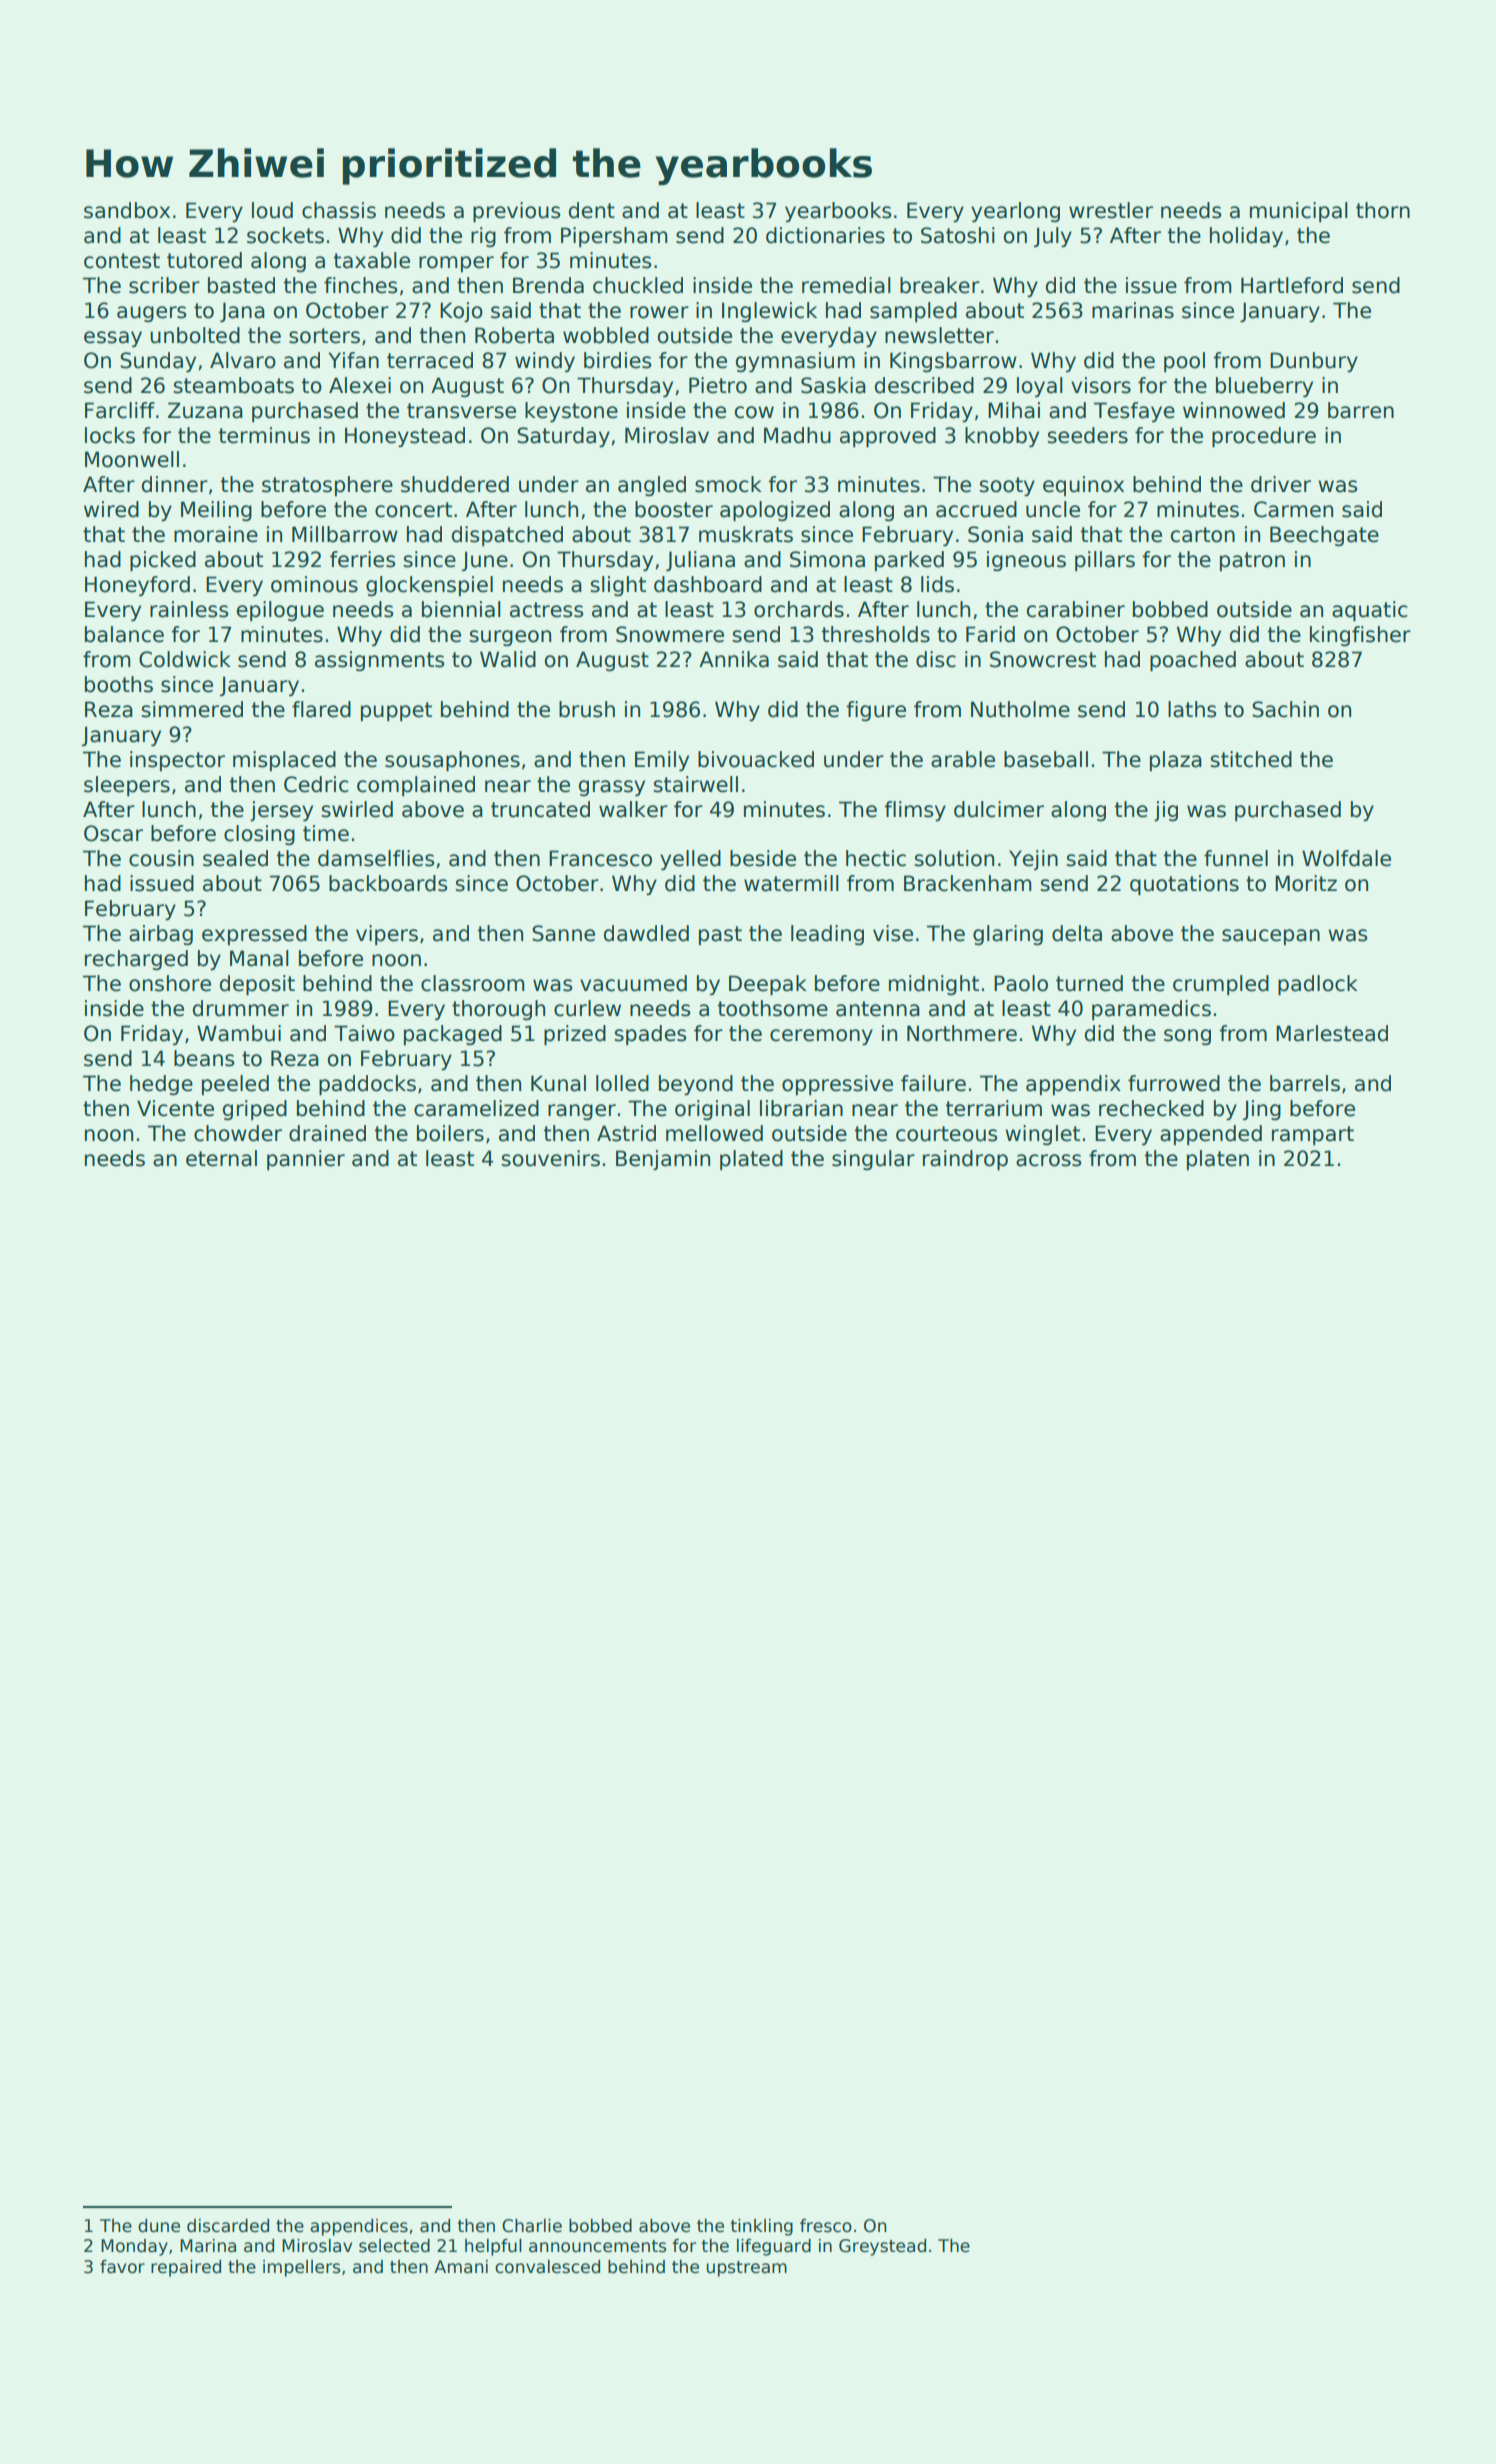 The height and width of the document is (2464, 1496). I want to click on platen, so click(1218, 1160).
